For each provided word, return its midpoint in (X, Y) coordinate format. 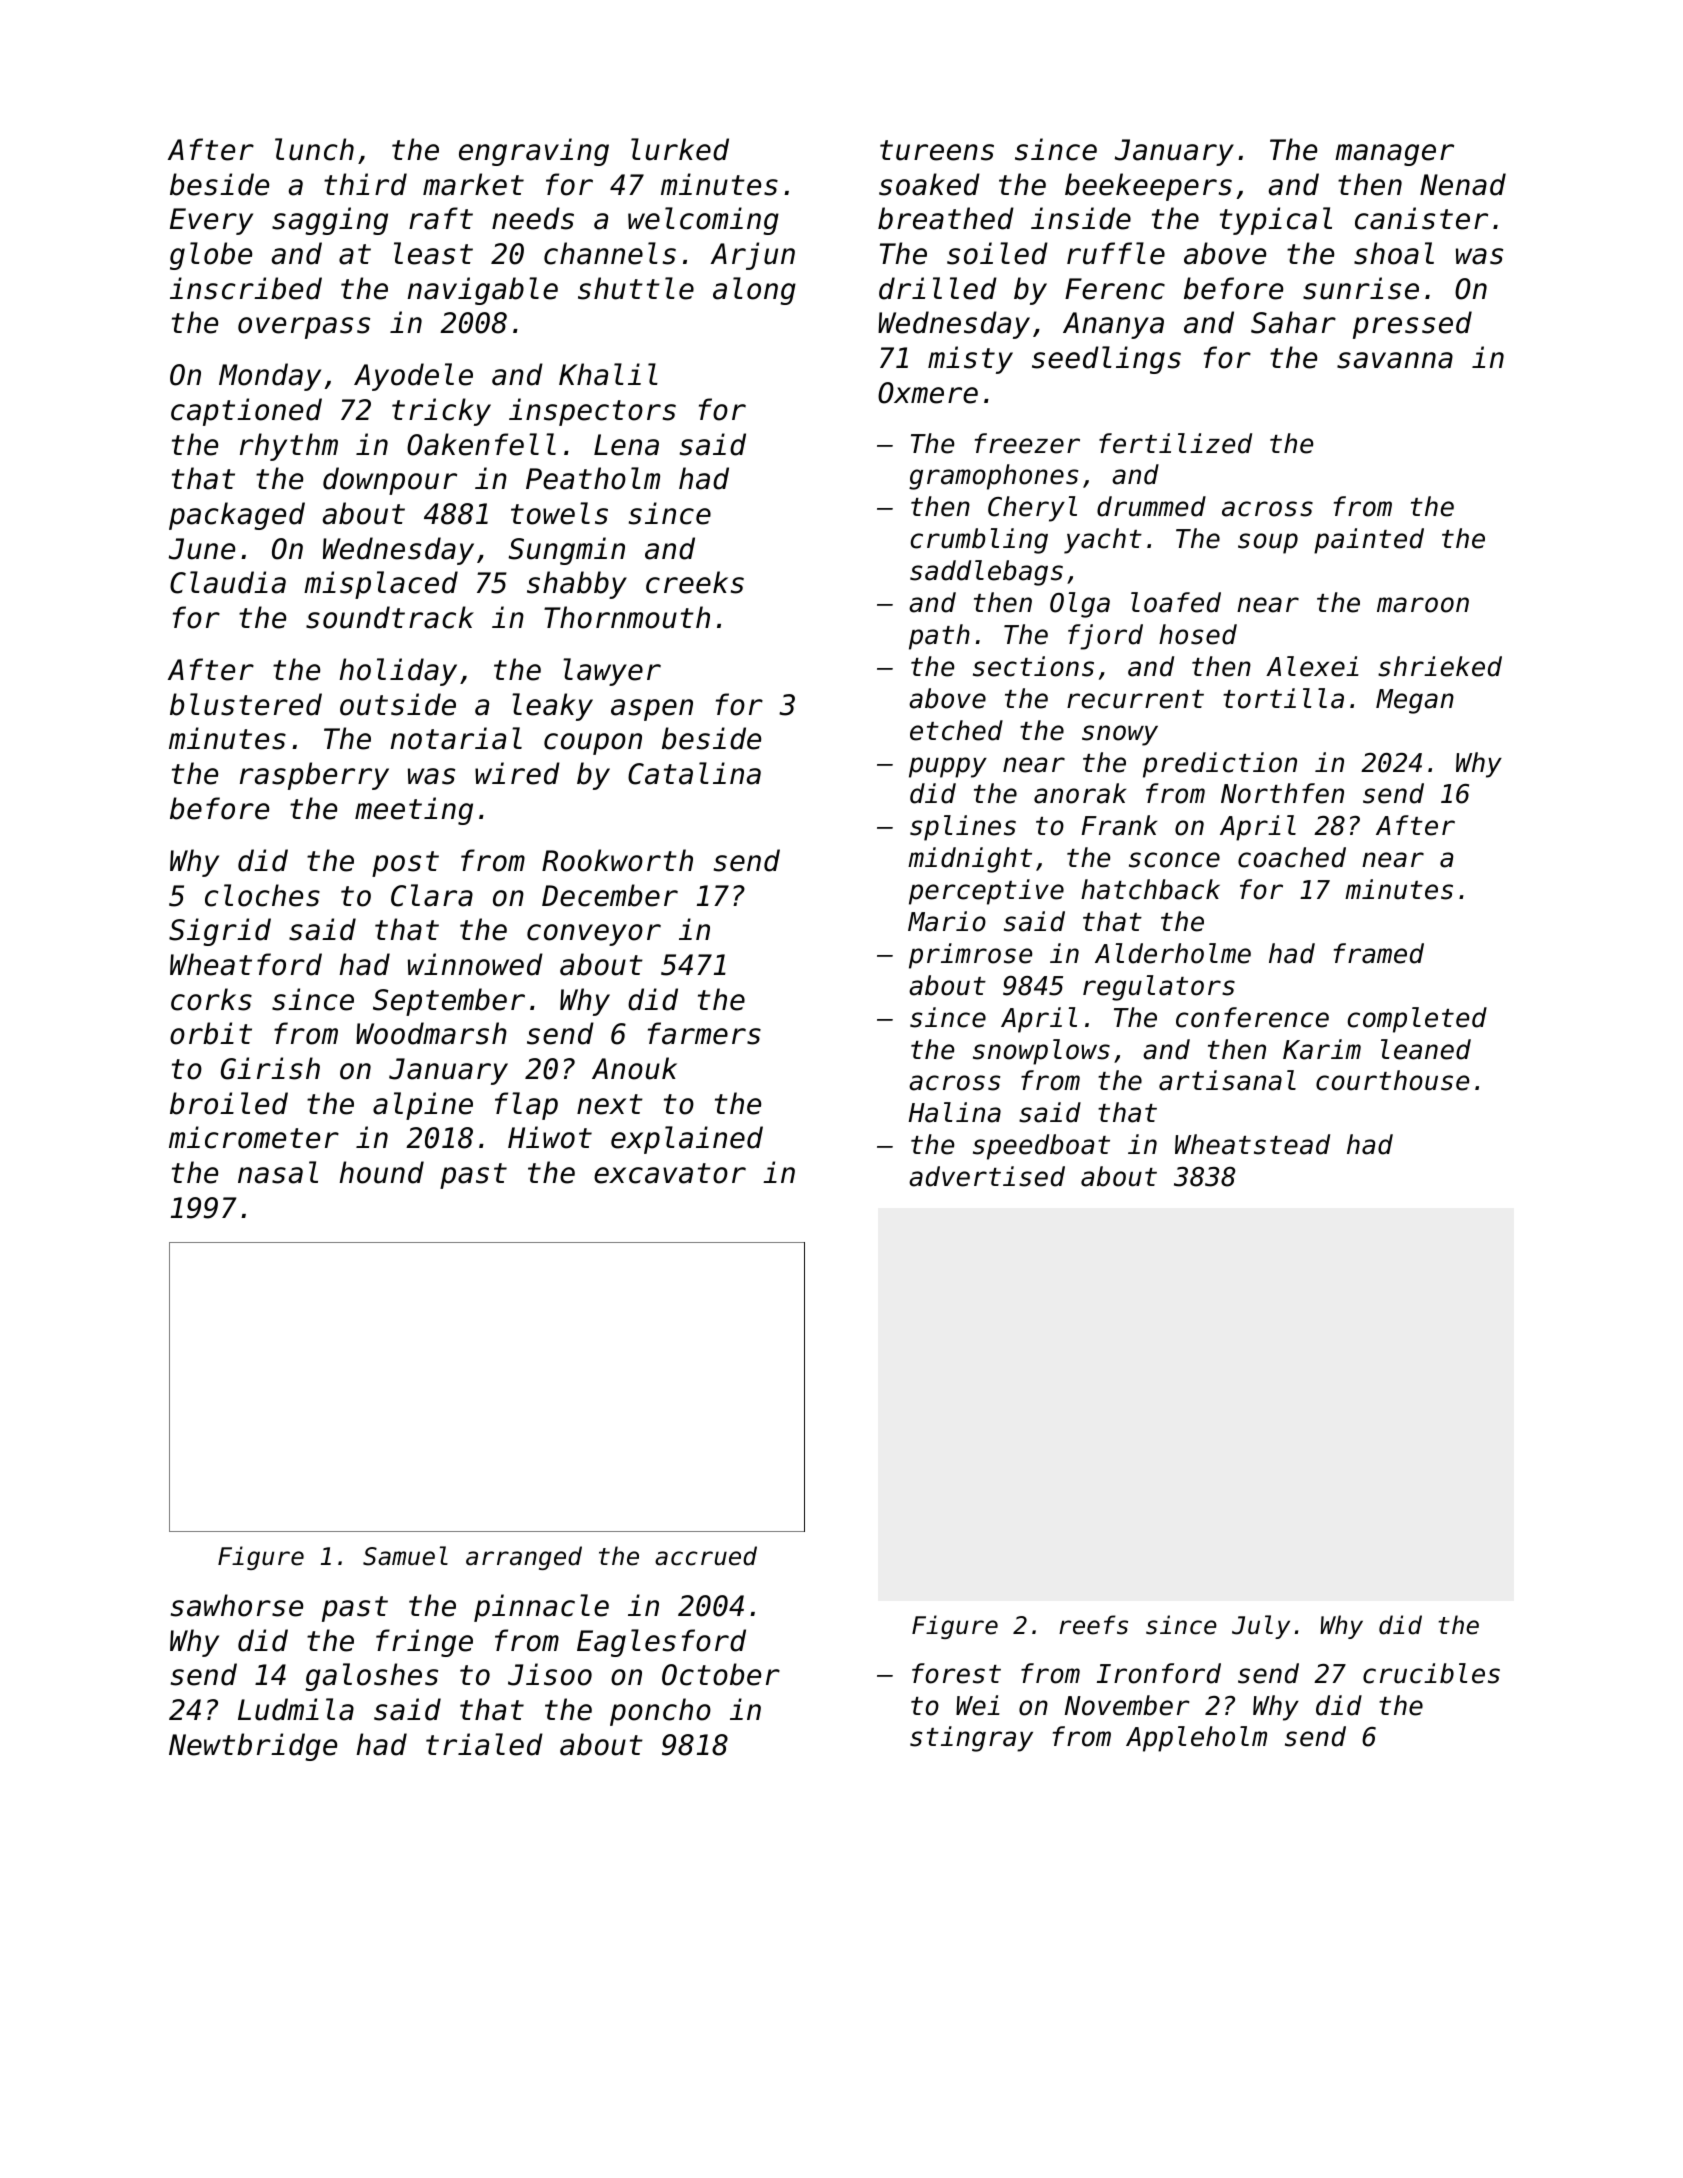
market (473, 184)
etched (956, 730)
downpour (390, 481)
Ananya (1113, 325)
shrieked (1440, 666)
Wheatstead (1252, 1144)
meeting (414, 811)
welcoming (703, 221)
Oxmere (928, 393)
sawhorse (237, 1605)
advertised (987, 1176)
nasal (278, 1172)
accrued (706, 1556)
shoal (1394, 253)
